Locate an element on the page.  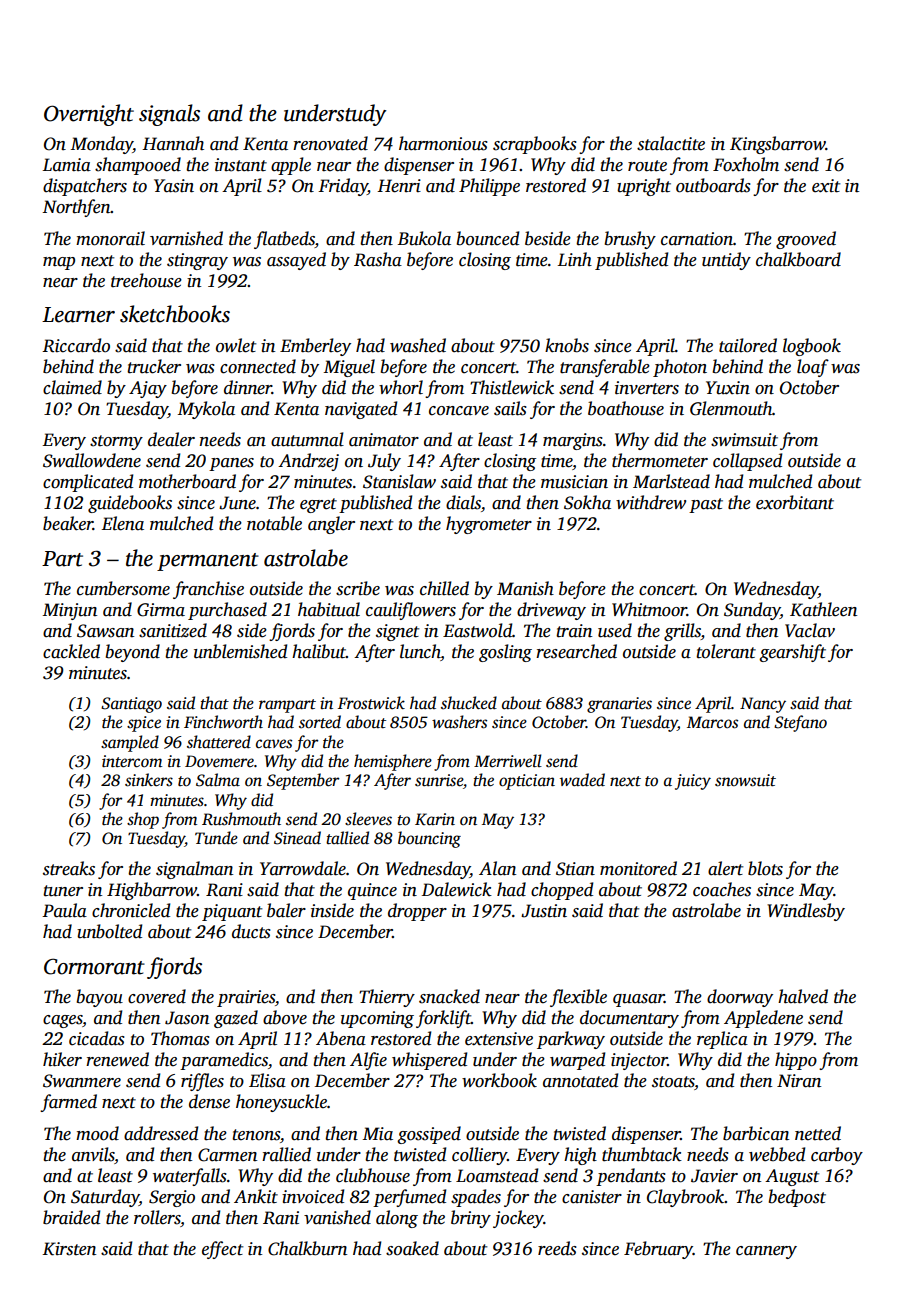
renovated is located at coordinates (330, 143).
